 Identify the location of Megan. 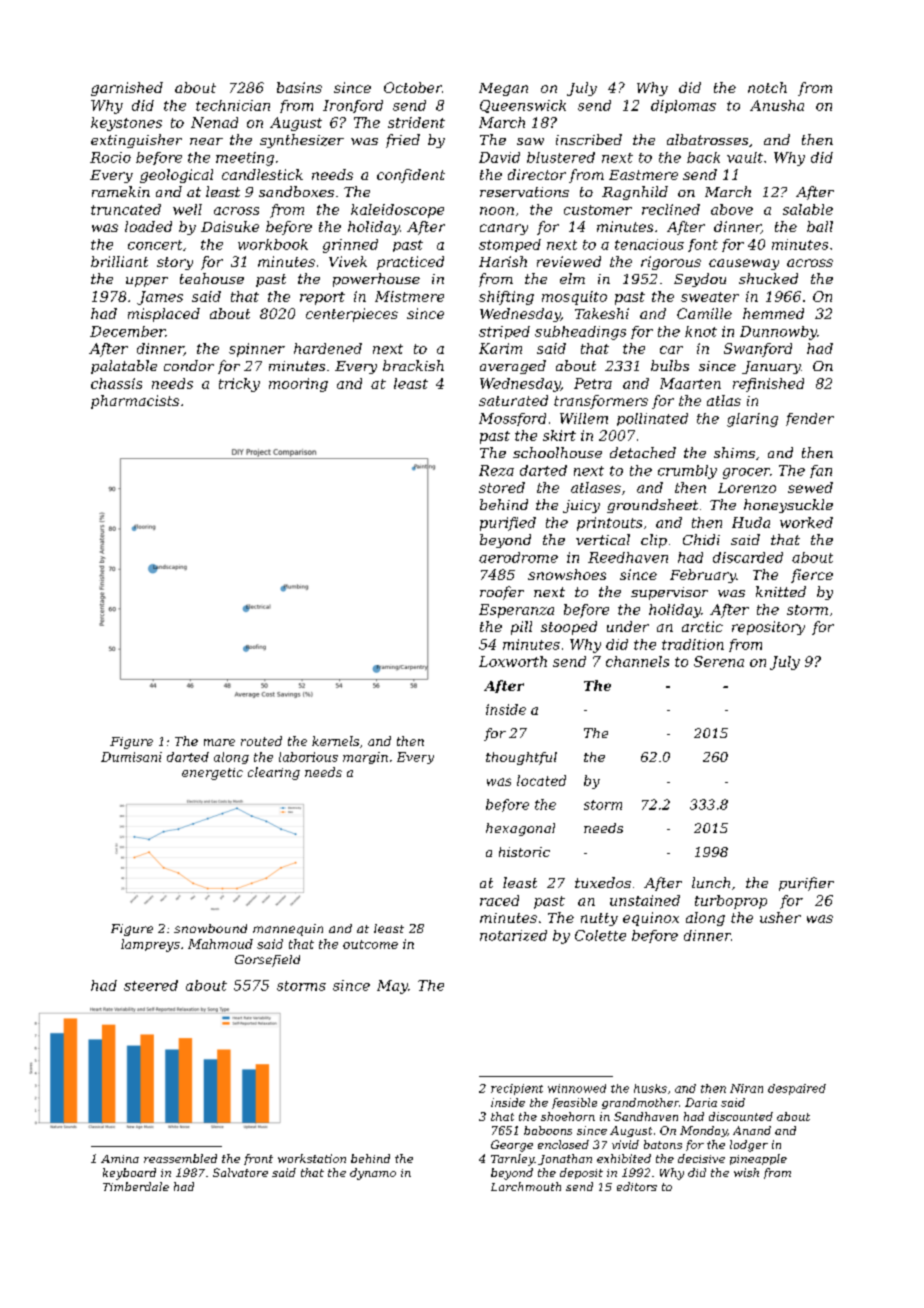
(503, 89).
